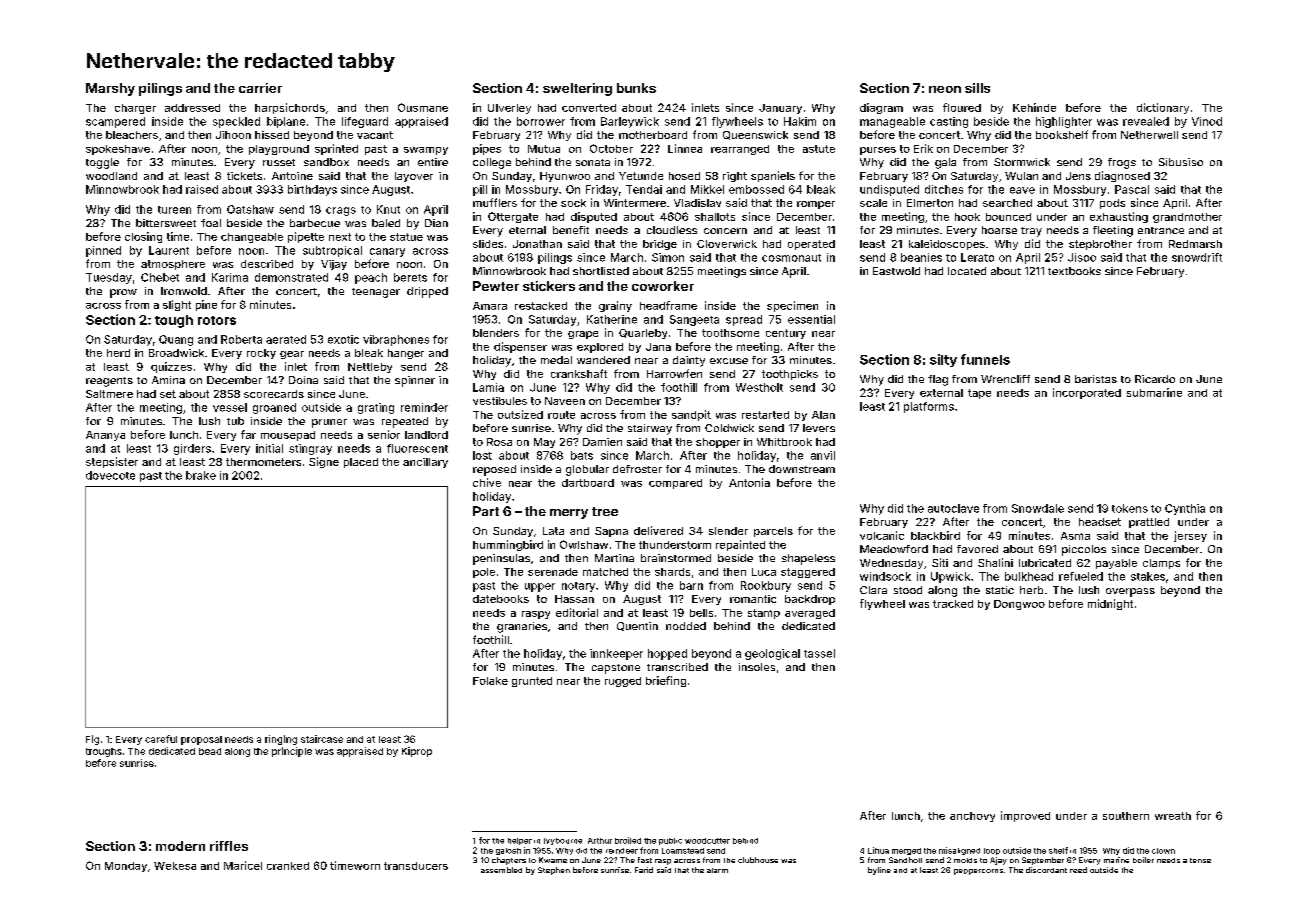  Describe the element at coordinates (1029, 576) in the screenshot. I see `bulkhead` at that location.
